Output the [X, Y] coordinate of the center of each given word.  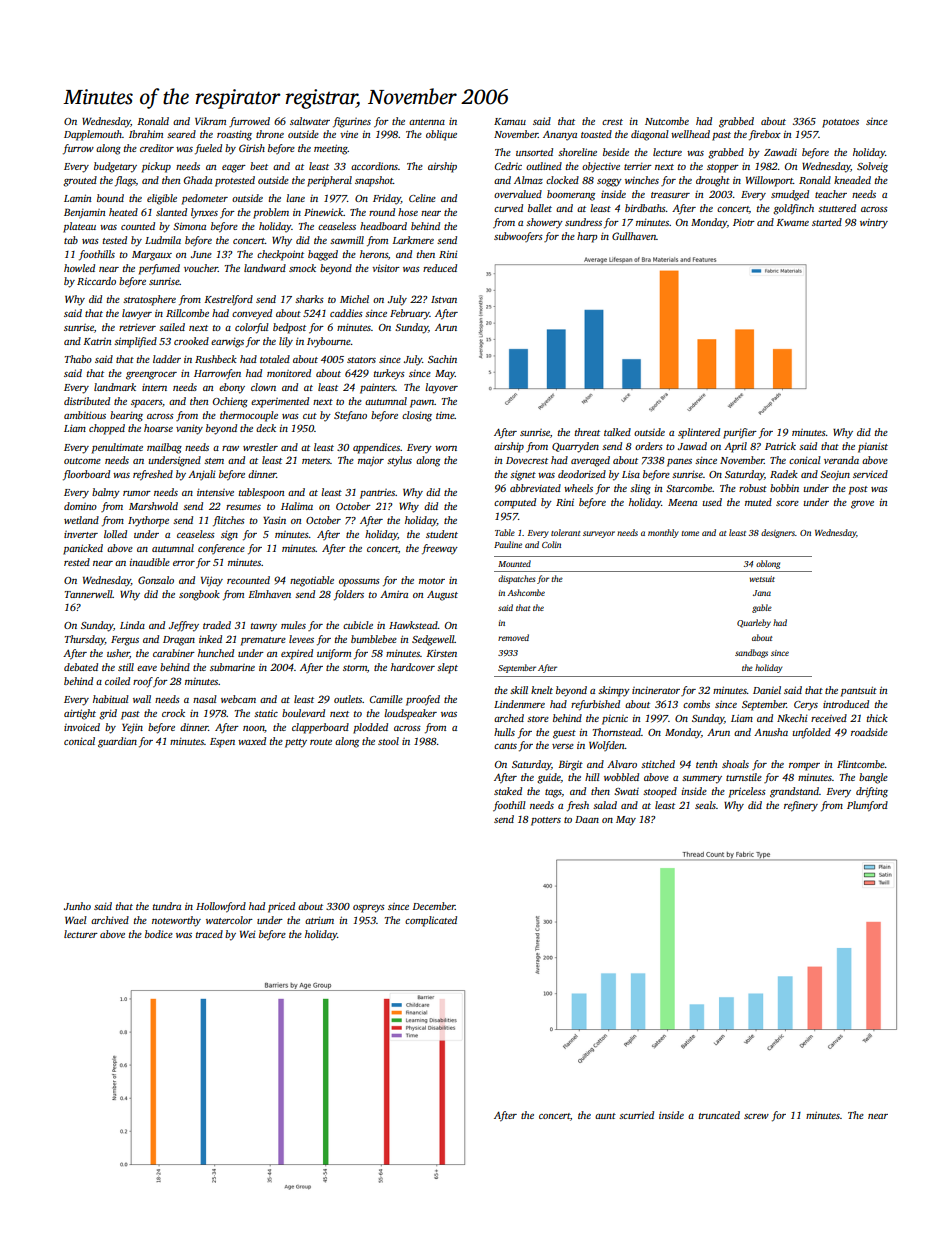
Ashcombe [526, 592]
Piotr [744, 222]
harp [587, 237]
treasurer [670, 195]
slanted [171, 212]
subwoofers [518, 237]
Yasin [274, 520]
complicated [431, 921]
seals [705, 805]
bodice [159, 934]
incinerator [656, 690]
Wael [76, 920]
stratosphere [149, 300]
